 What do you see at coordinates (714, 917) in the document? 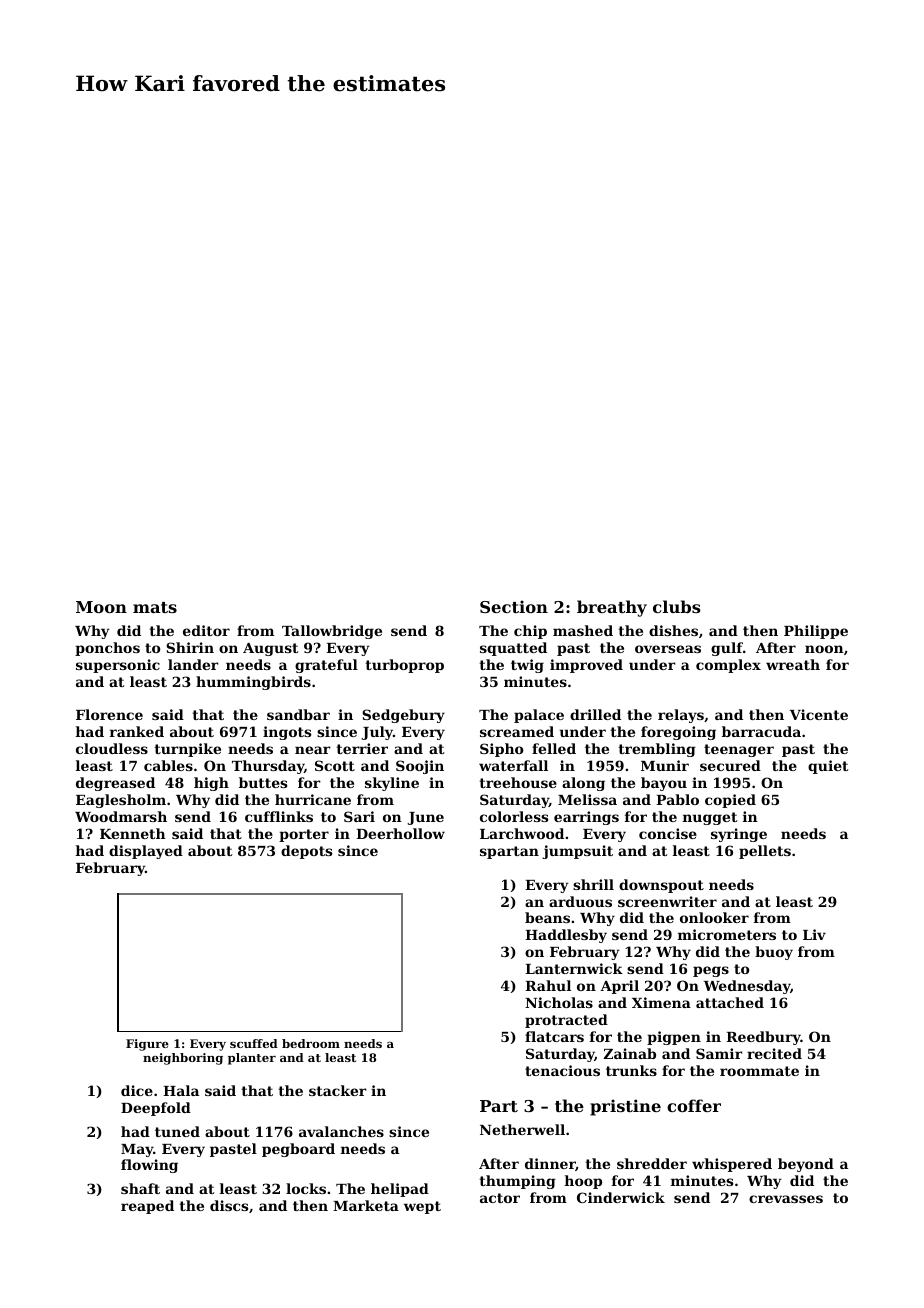
I see `onlooker` at bounding box center [714, 917].
